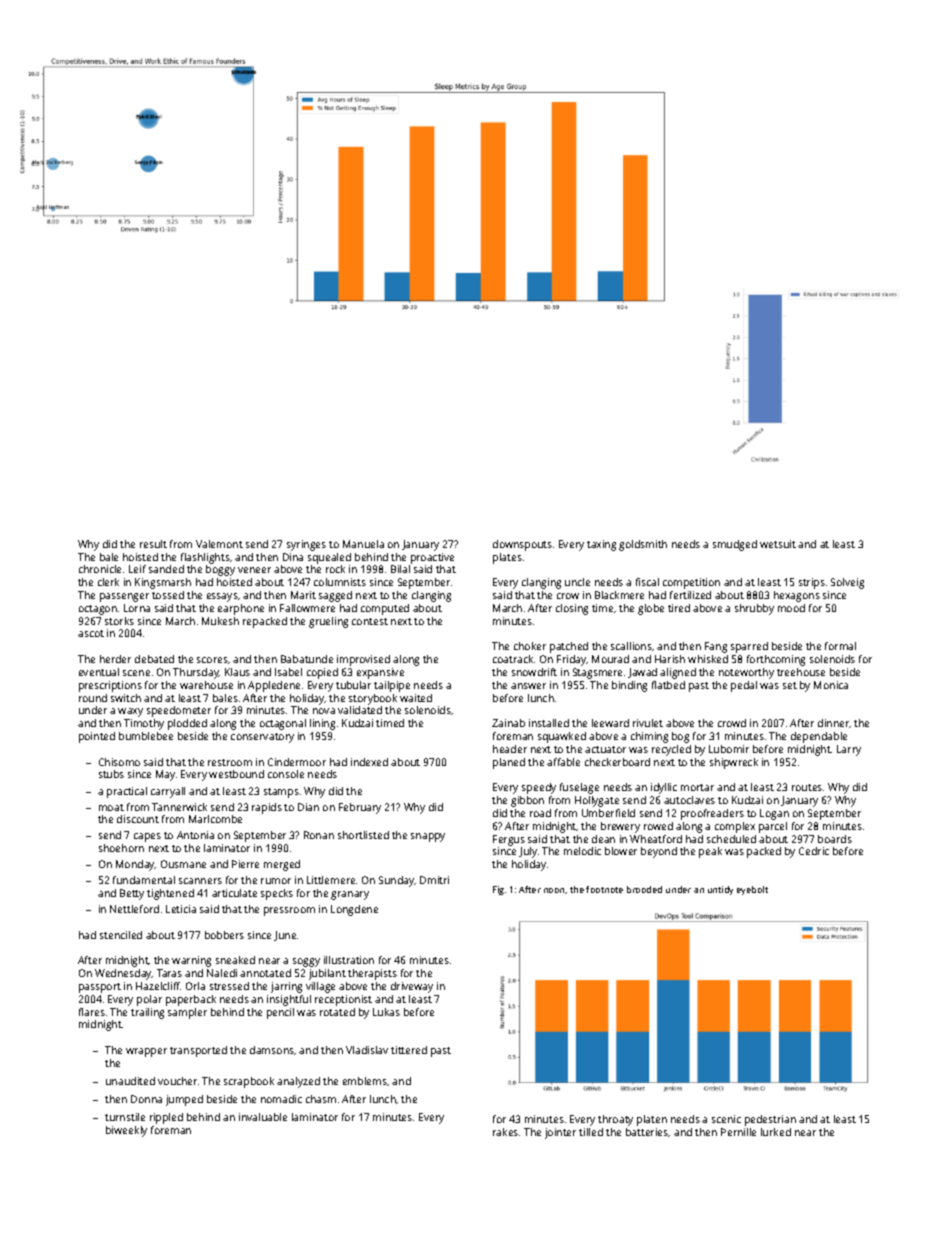  Describe the element at coordinates (508, 723) in the screenshot. I see `Zainab` at that location.
